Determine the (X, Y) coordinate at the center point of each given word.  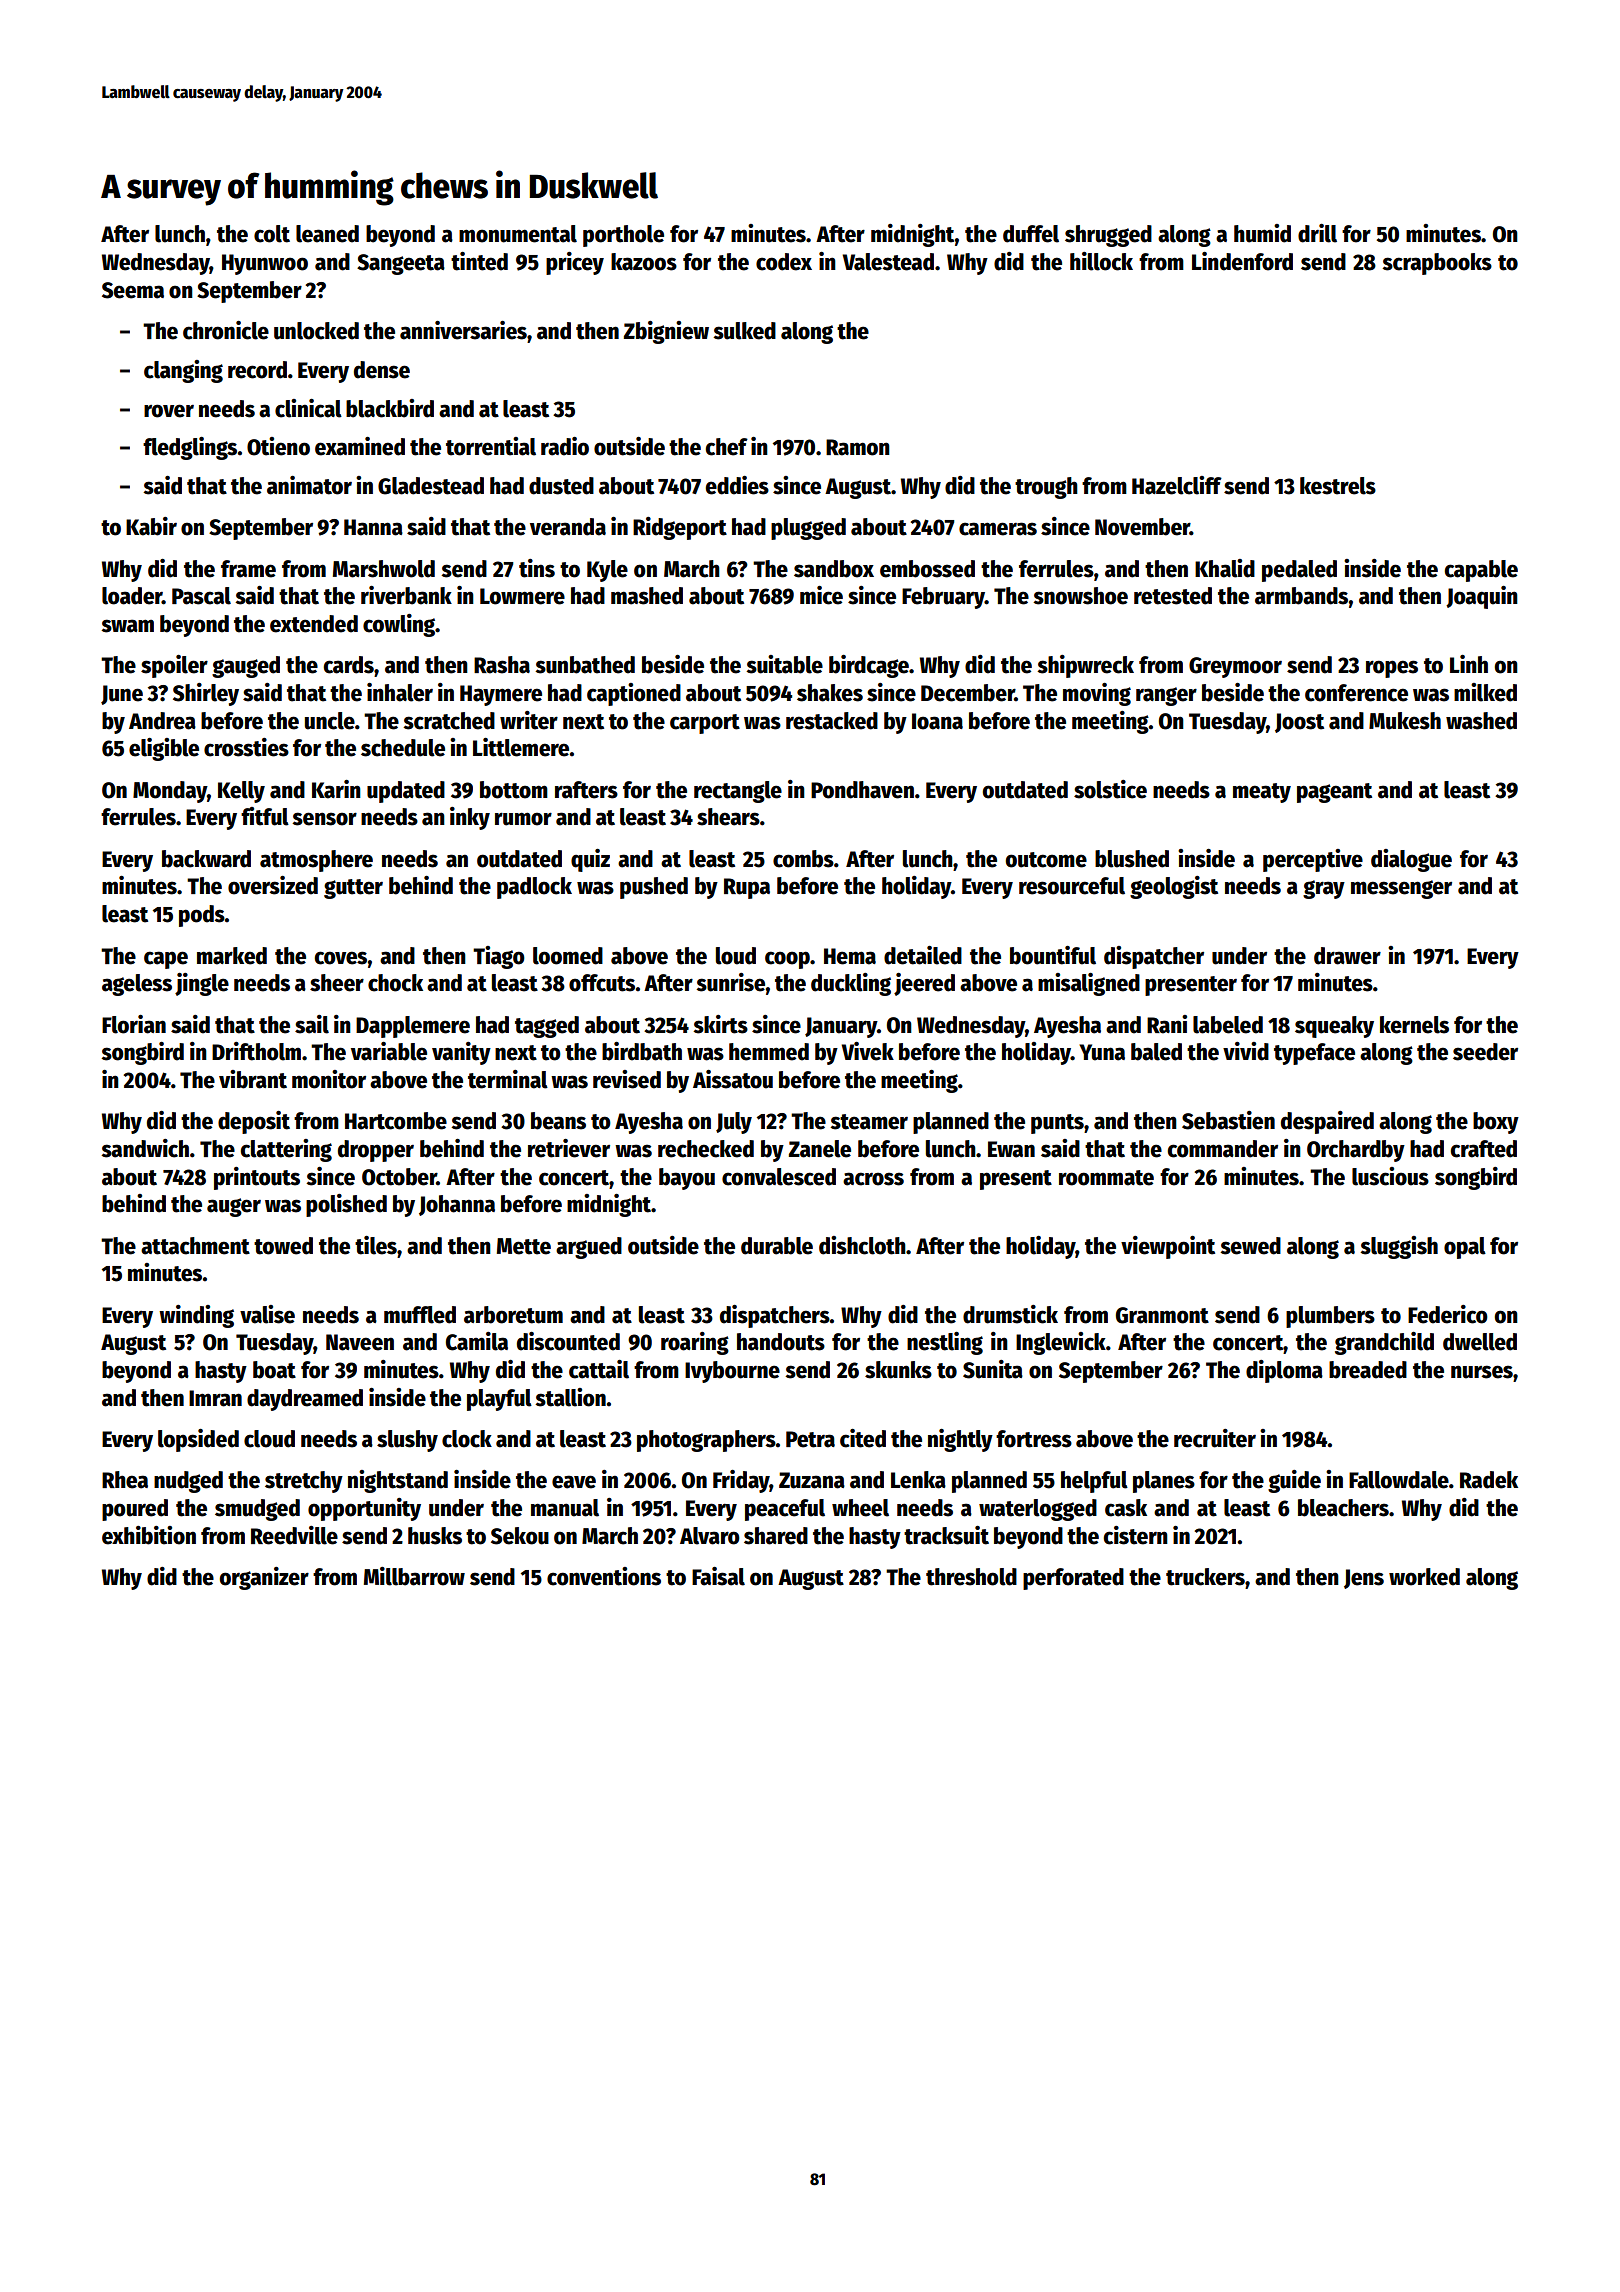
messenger (1401, 889)
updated (406, 792)
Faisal (718, 1576)
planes (1164, 1482)
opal (1465, 1248)
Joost (1299, 723)
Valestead (888, 262)
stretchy (304, 1482)
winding (196, 1316)
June (122, 695)
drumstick (1010, 1314)
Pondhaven (862, 790)
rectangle (738, 792)
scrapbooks (1437, 264)
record (257, 370)
